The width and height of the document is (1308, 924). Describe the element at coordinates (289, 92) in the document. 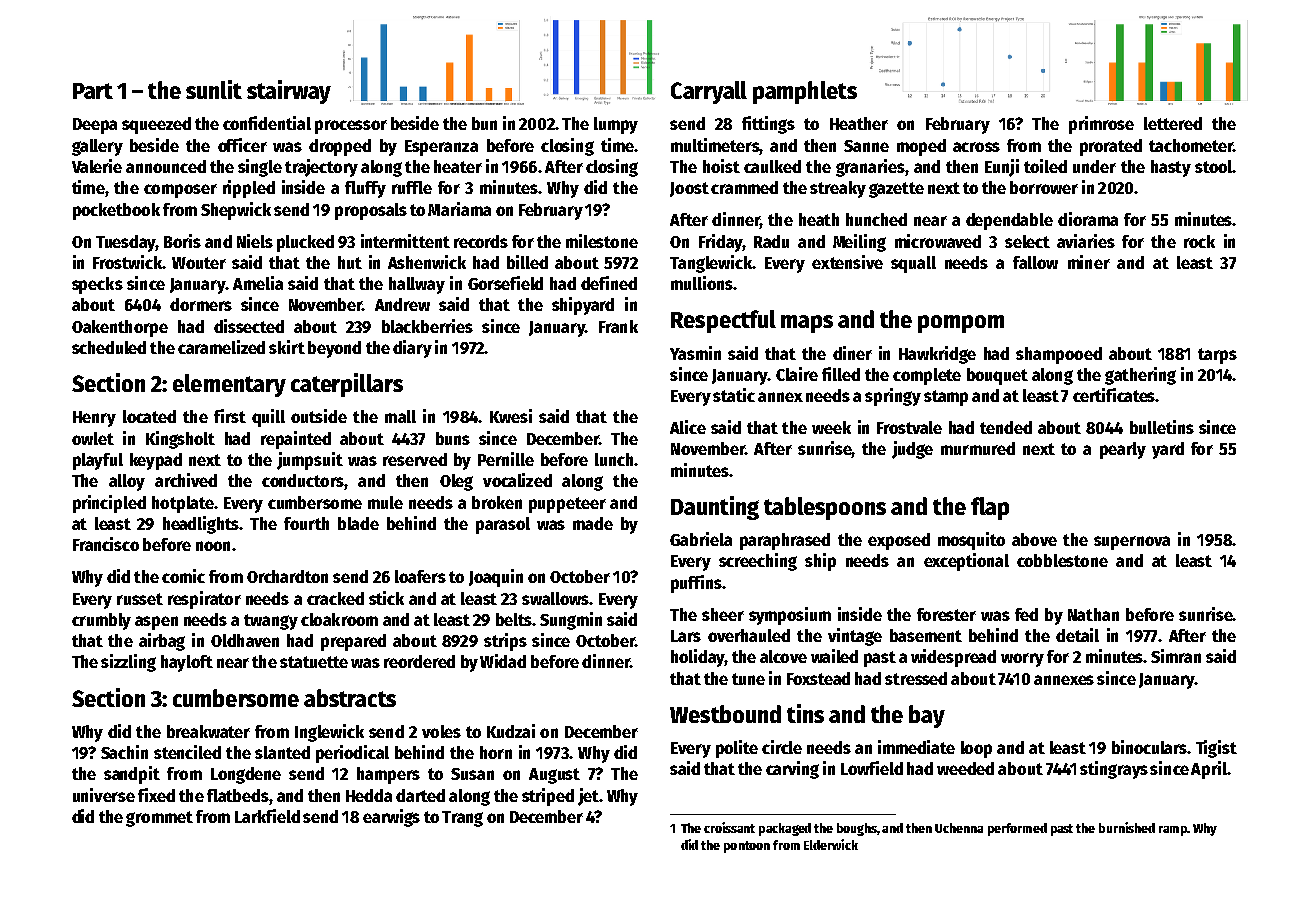

I see `stairway` at that location.
